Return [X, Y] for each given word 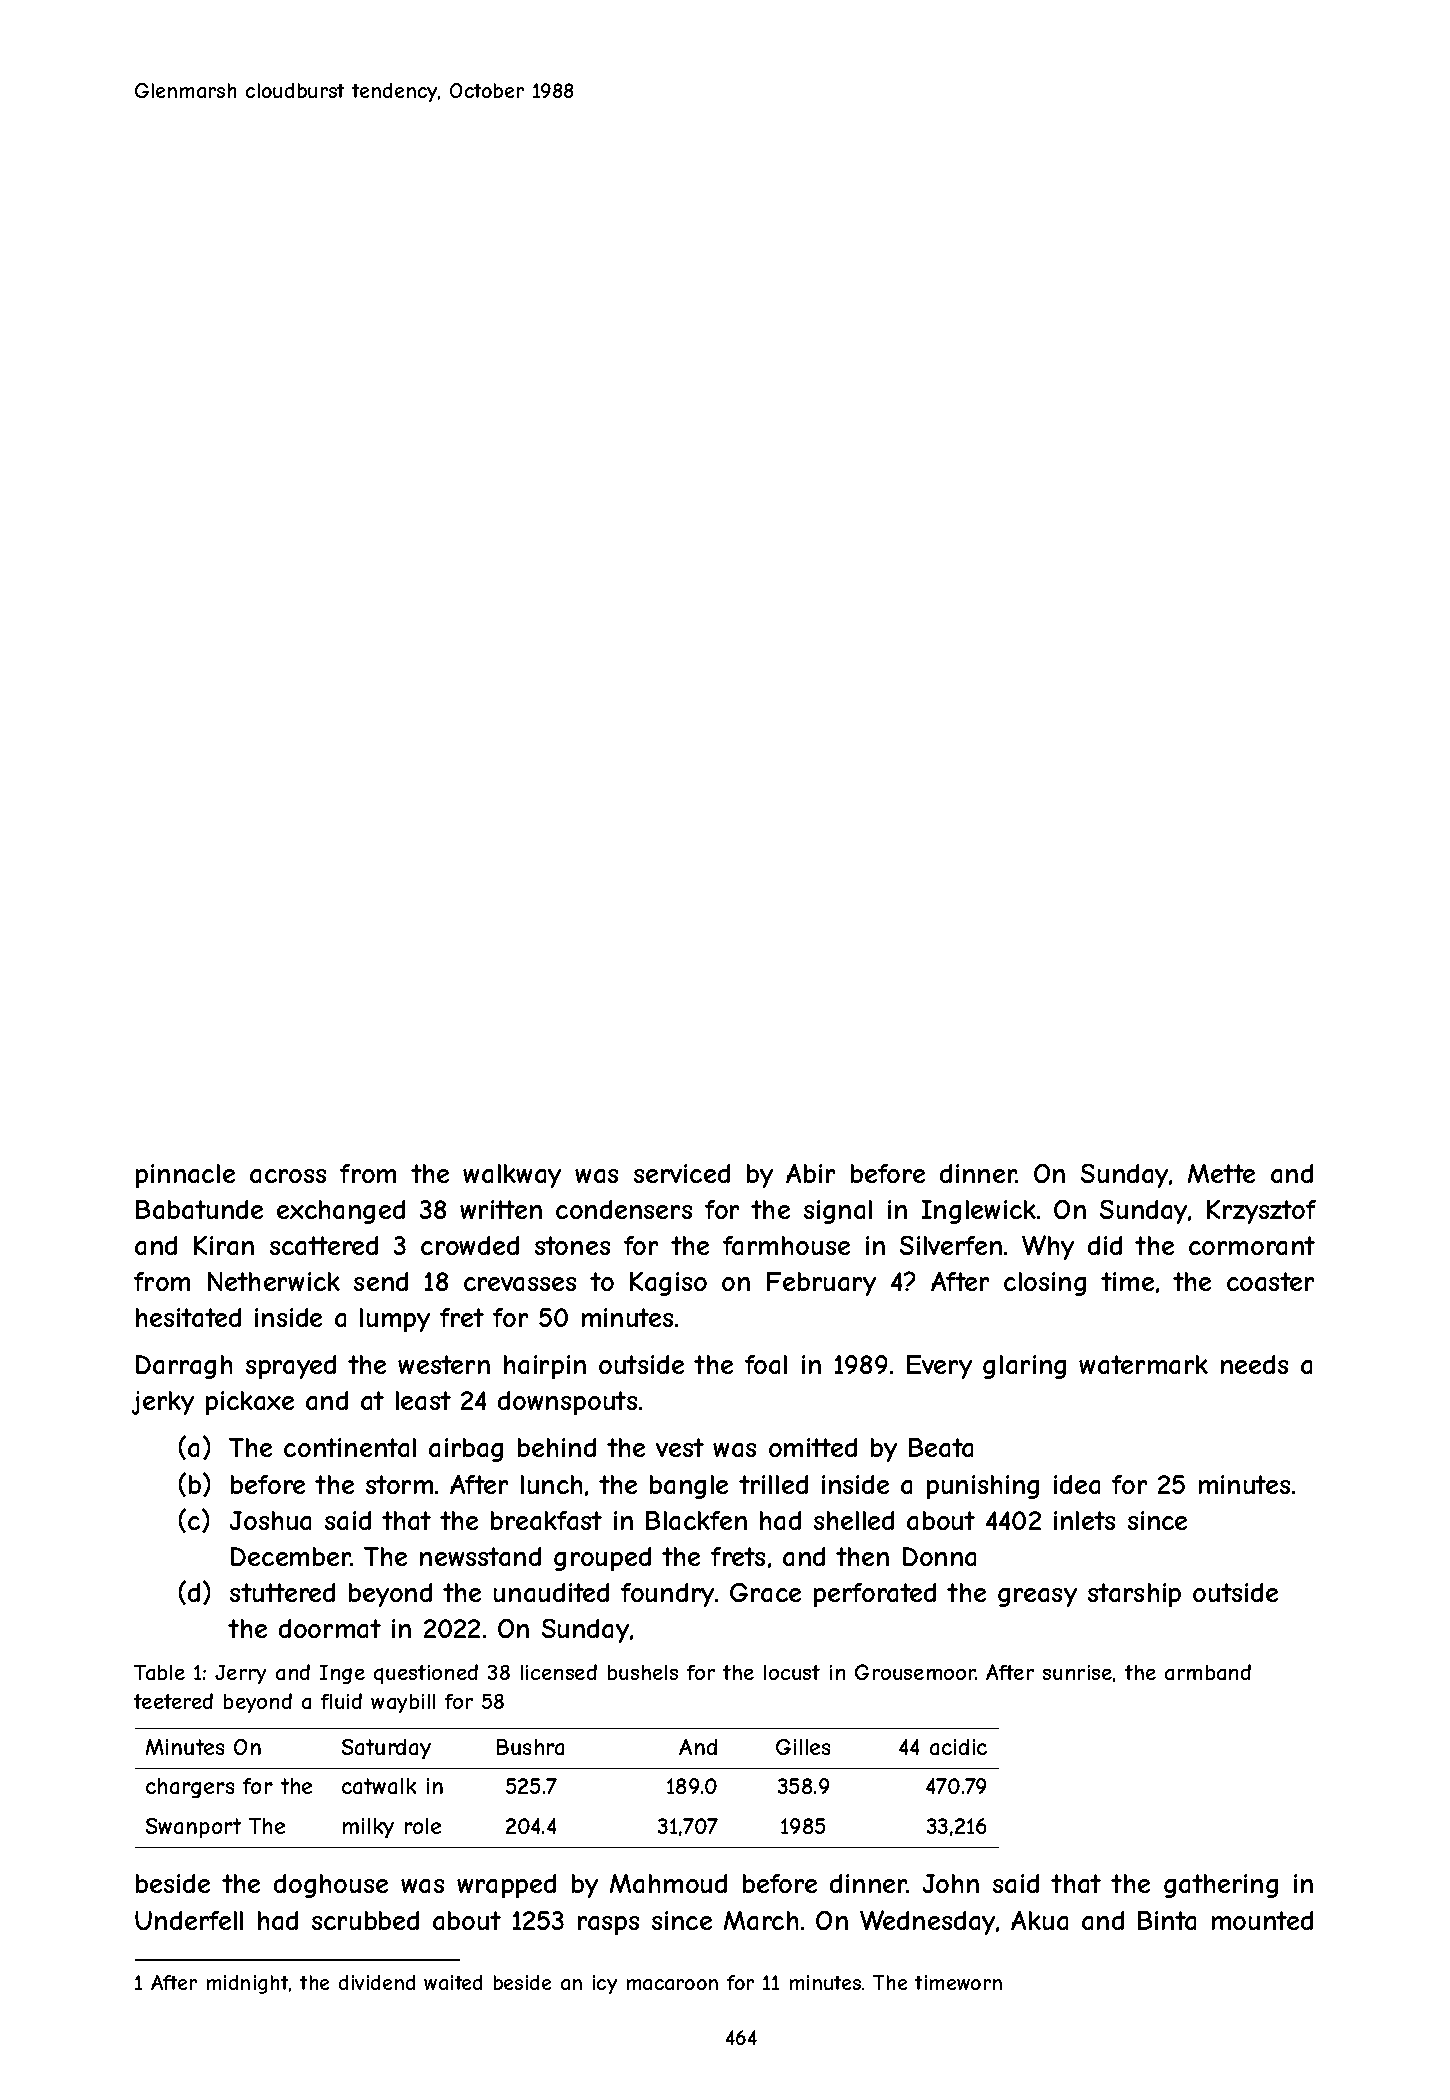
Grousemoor [915, 1672]
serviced [682, 1173]
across [288, 1176]
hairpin [545, 1367]
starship [1134, 1595]
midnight [247, 1984]
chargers [190, 1788]
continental [350, 1447]
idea [1077, 1484]
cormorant [1252, 1245]
